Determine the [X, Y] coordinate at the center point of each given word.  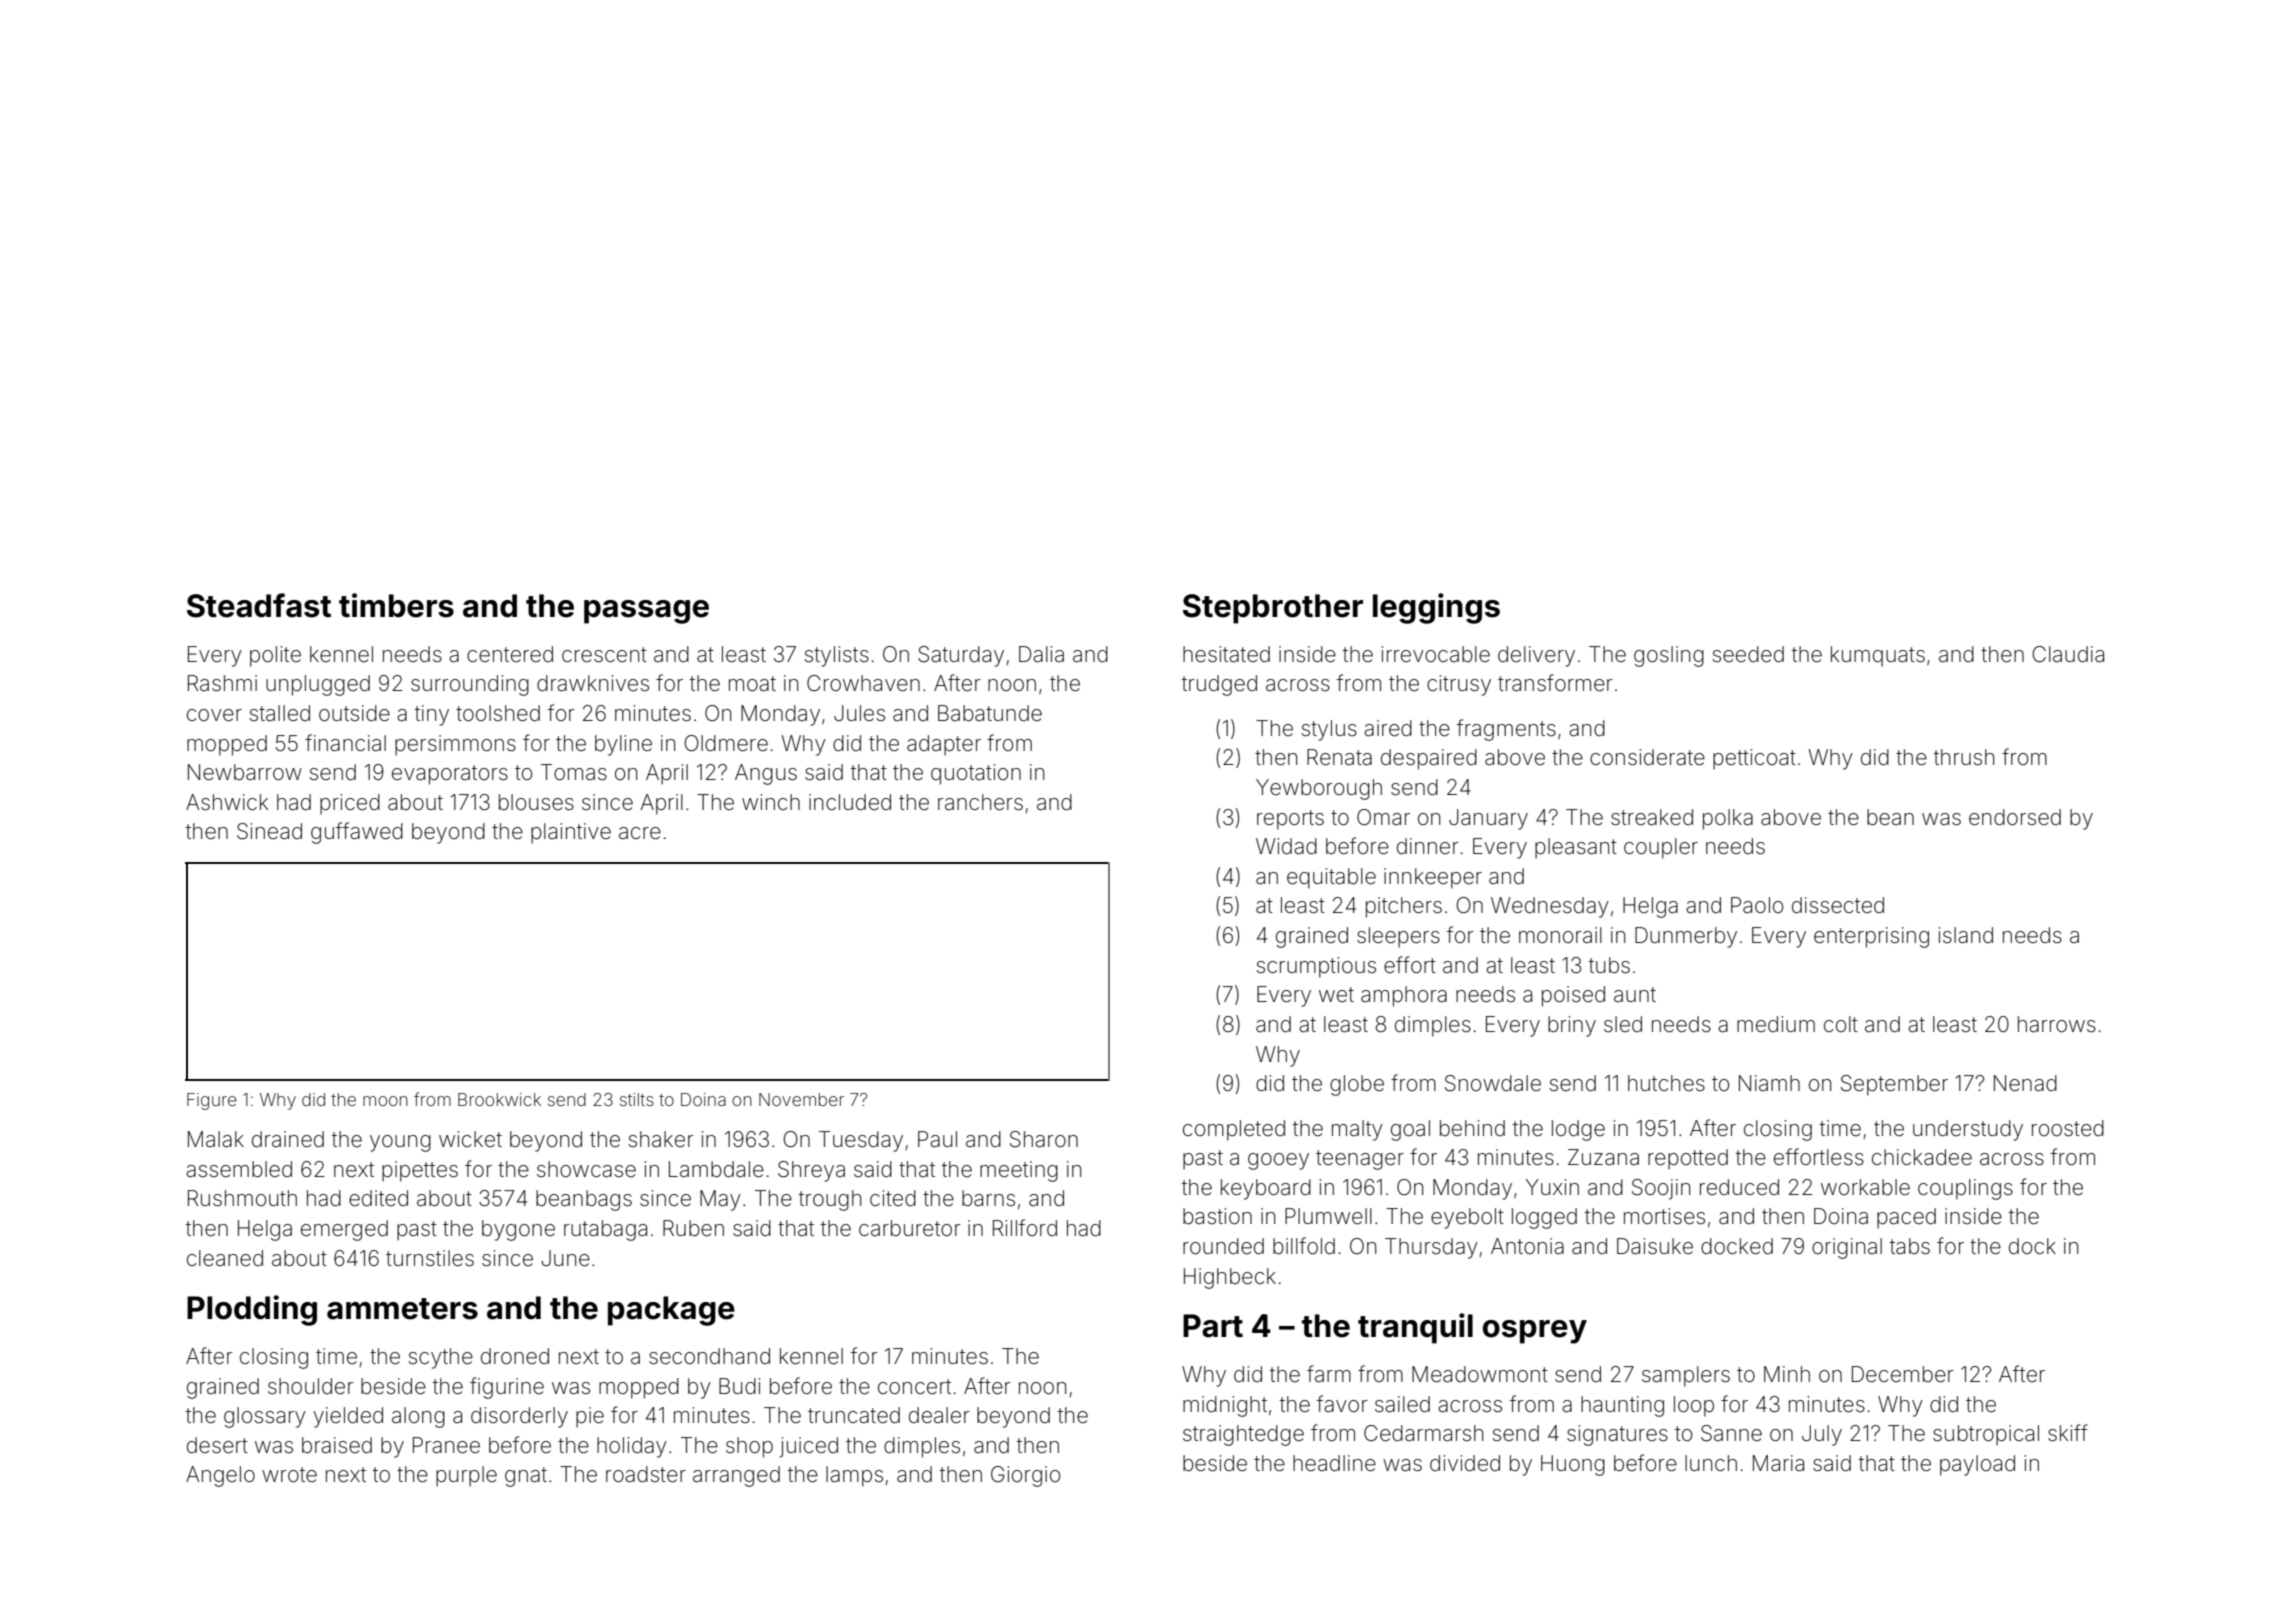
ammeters [402, 1309]
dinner [1428, 846]
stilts [637, 1099]
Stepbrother [1273, 609]
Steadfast [259, 605]
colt [1841, 1024]
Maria [1778, 1463]
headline [1334, 1463]
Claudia [2068, 654]
